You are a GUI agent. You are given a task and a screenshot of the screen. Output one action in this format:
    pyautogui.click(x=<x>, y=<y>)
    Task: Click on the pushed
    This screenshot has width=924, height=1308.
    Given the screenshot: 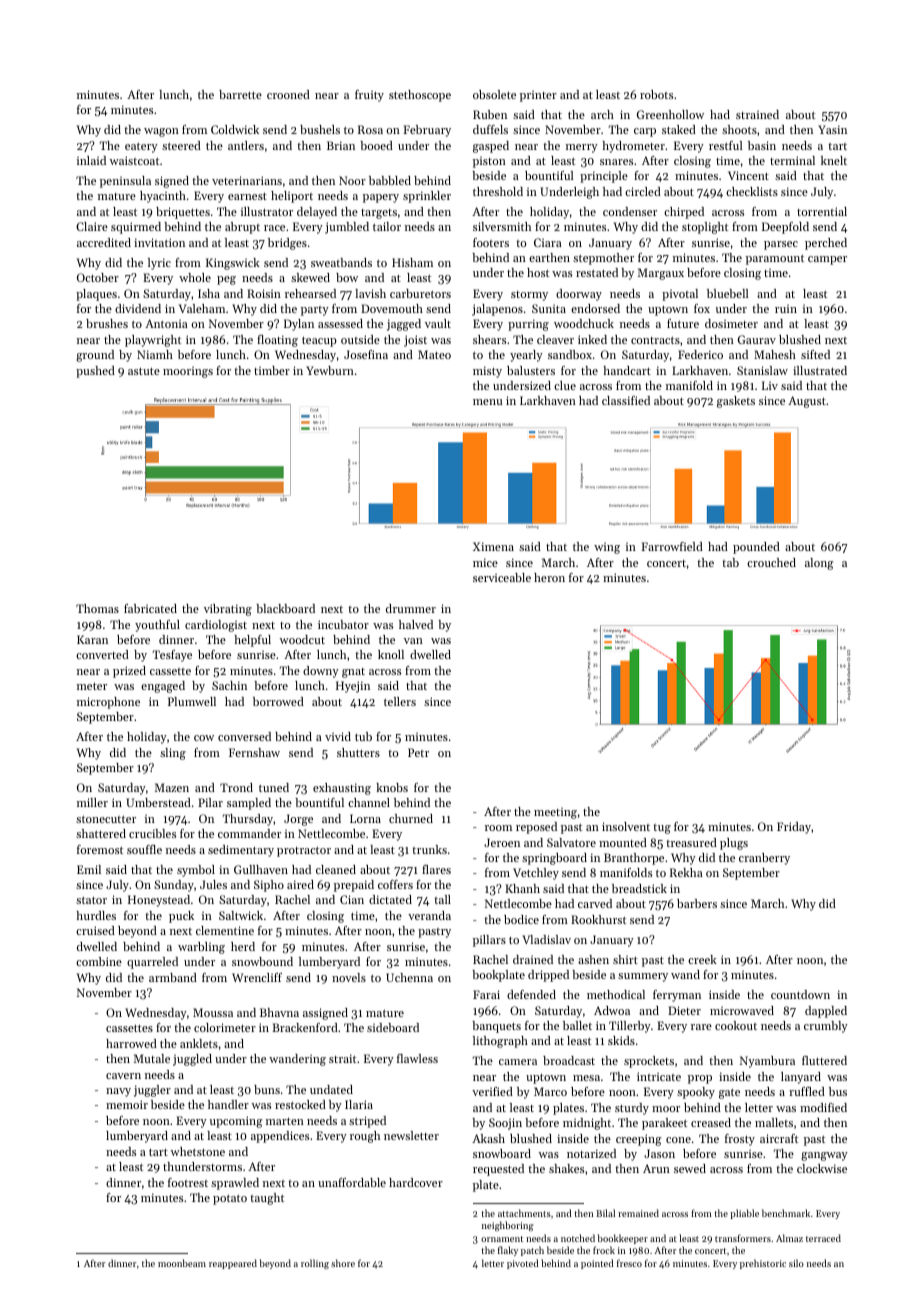 What is the action you would take?
    pyautogui.click(x=95, y=372)
